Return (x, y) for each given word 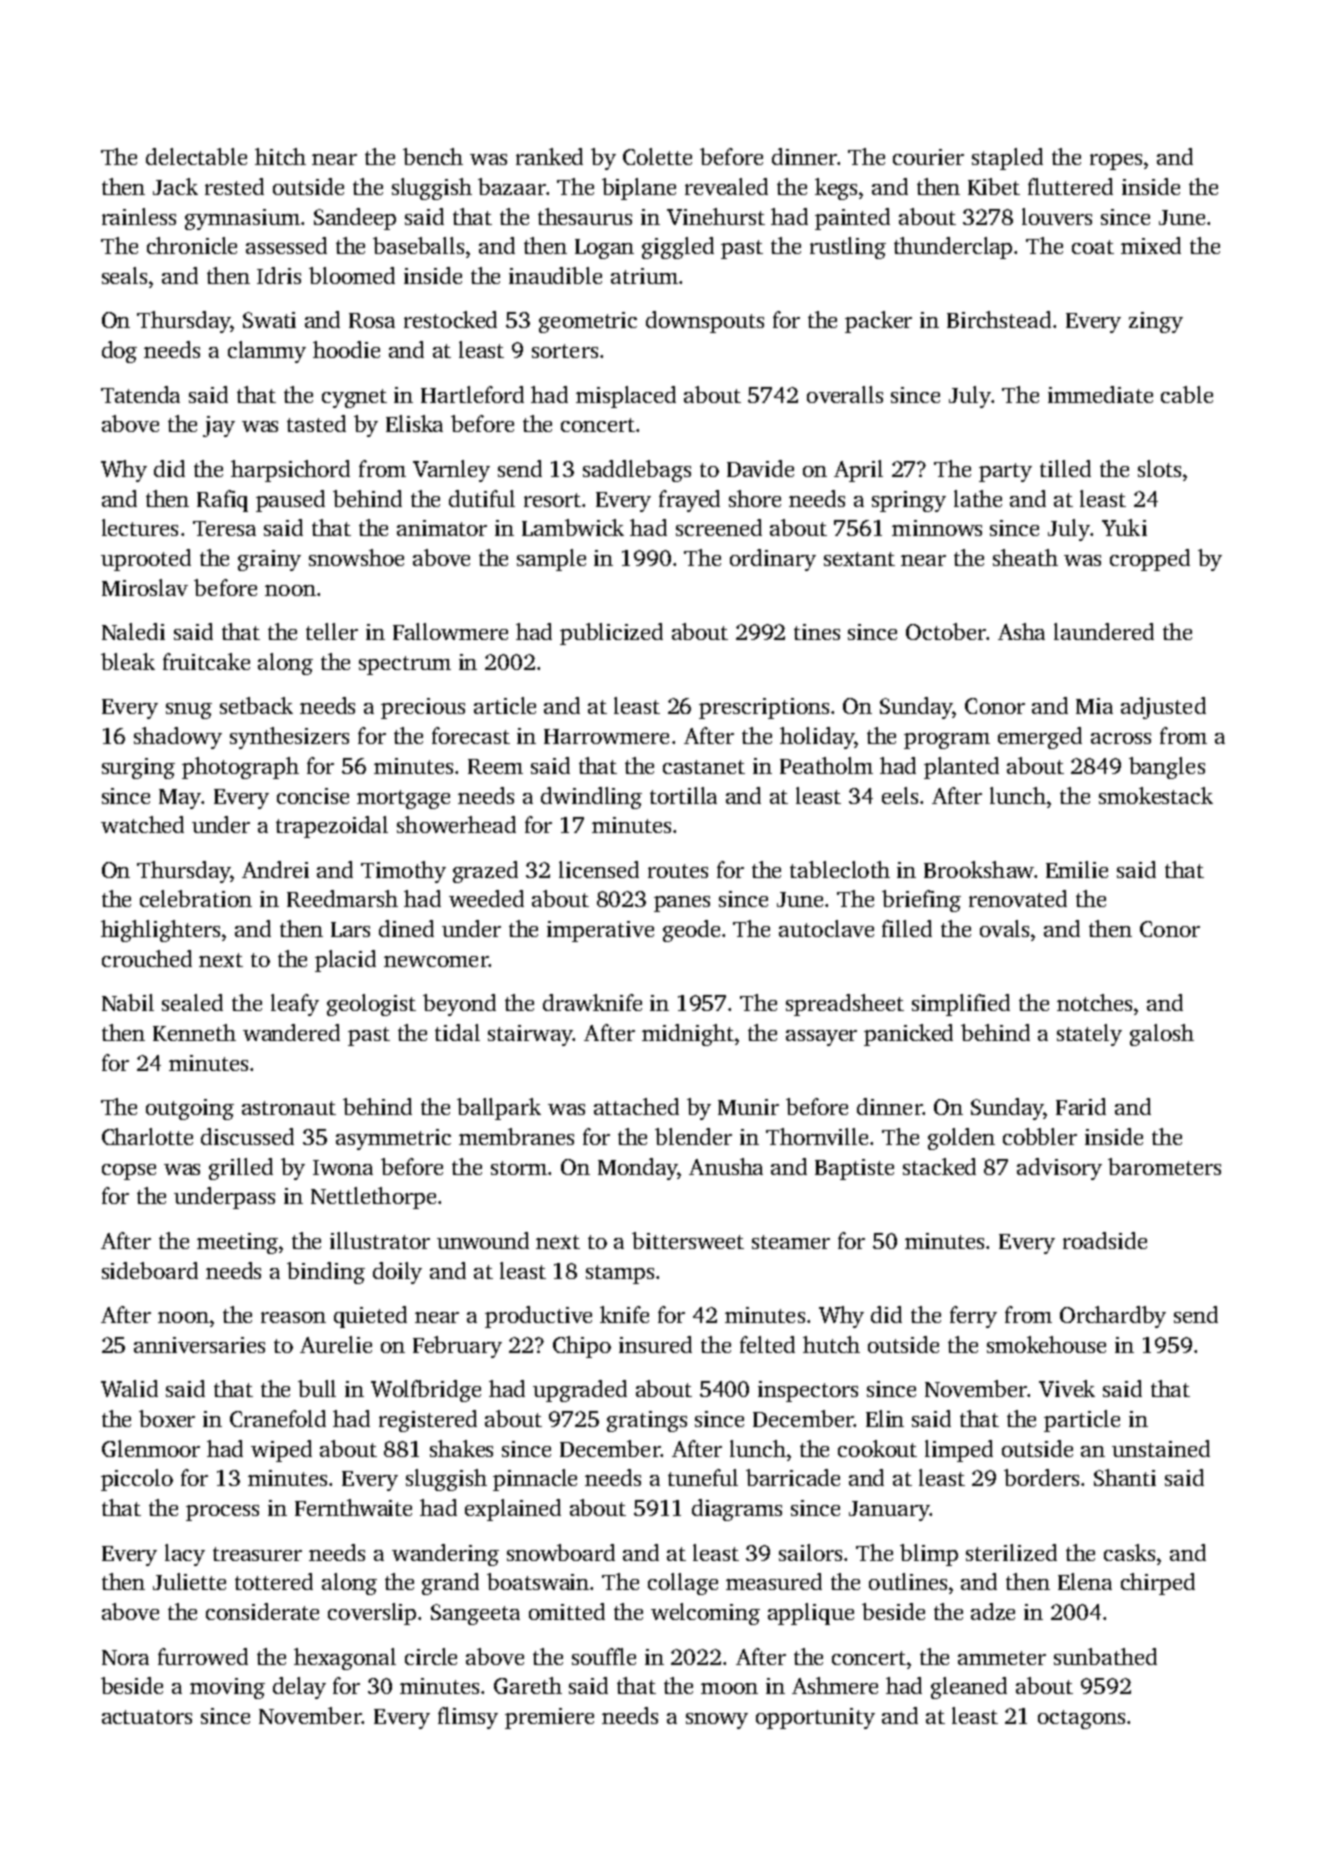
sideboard (150, 1270)
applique (811, 1614)
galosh (1162, 1035)
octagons (1081, 1719)
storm (519, 1168)
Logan (604, 249)
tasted (316, 423)
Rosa (372, 320)
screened (719, 527)
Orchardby (1113, 1317)
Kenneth (194, 1032)
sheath (1025, 557)
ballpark (499, 1109)
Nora (125, 1657)
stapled (1007, 159)
